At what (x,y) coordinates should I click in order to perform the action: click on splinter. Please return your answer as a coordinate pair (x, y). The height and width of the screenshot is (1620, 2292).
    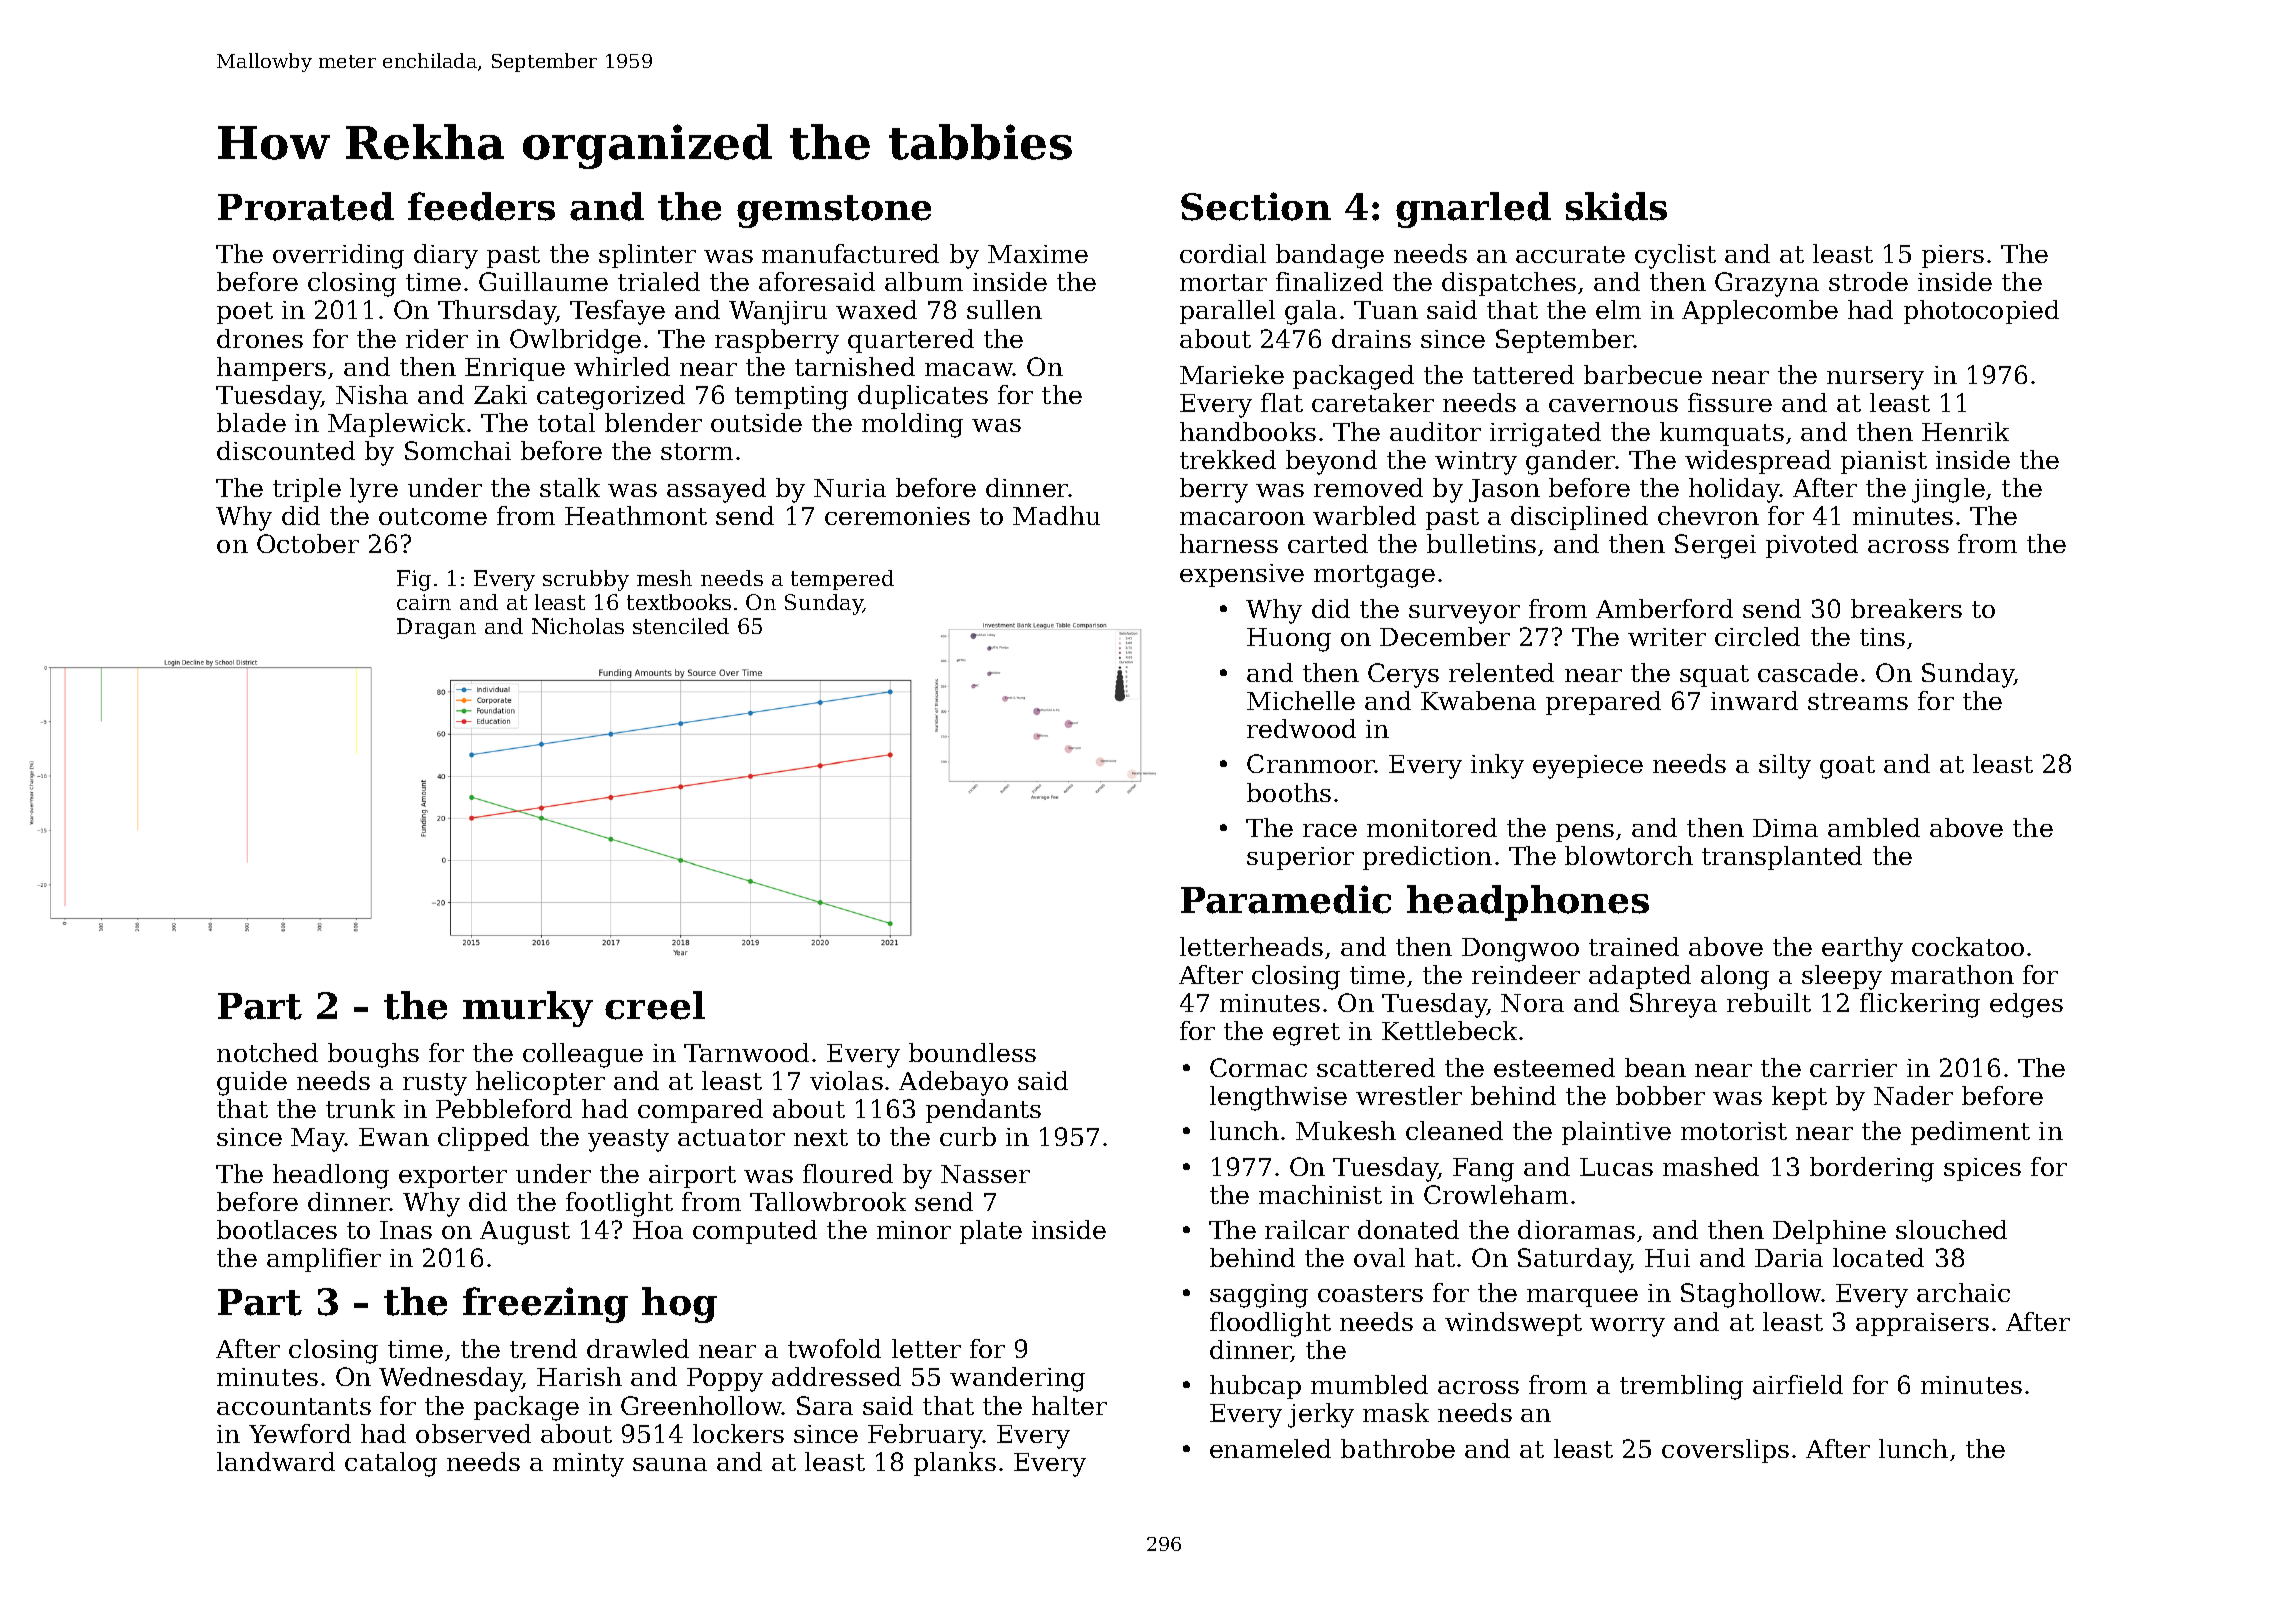
    Looking at the image, I should click on (647, 256).
